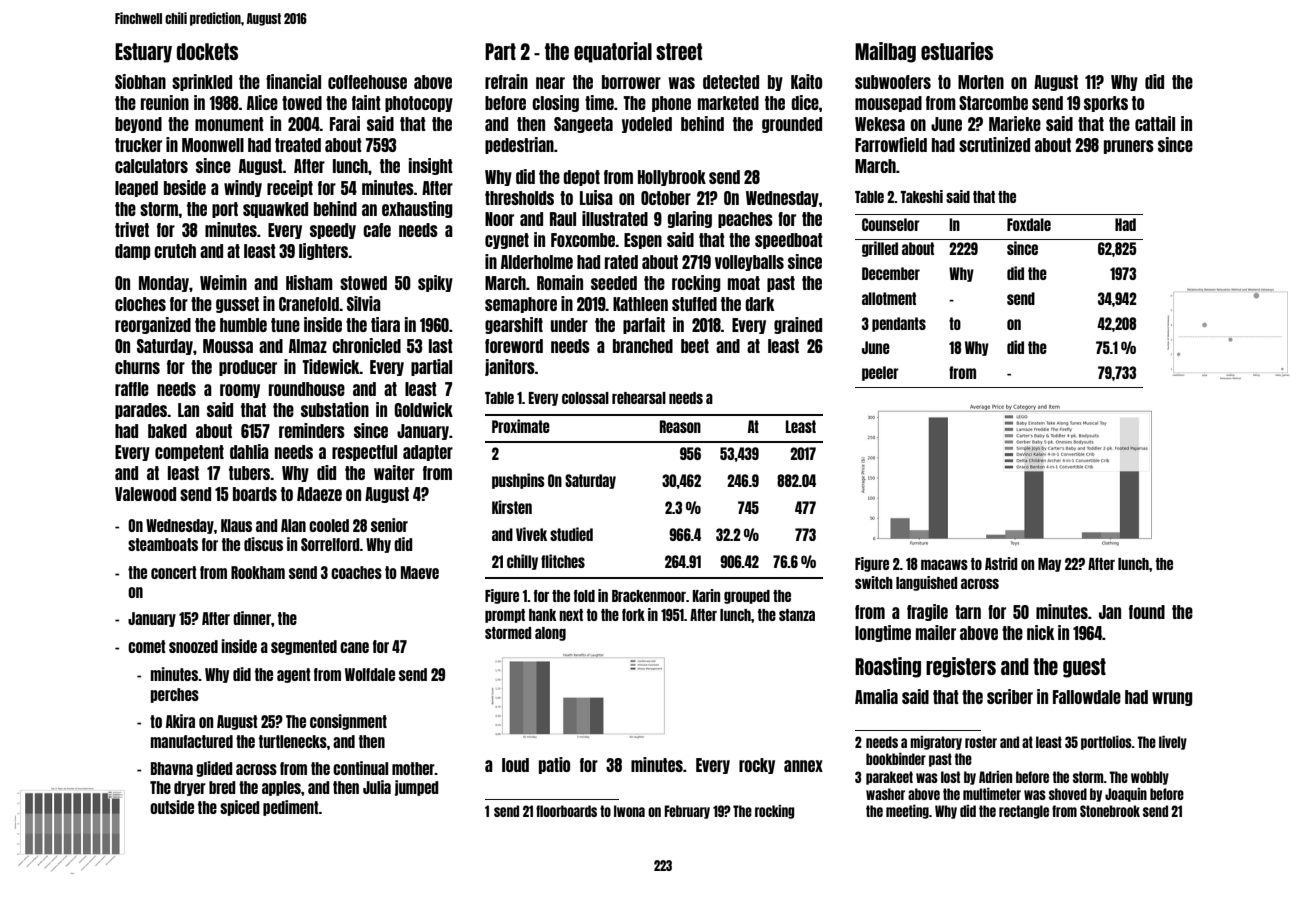 The width and height of the document is (1308, 924). Describe the element at coordinates (1129, 147) in the document. I see `pruners` at that location.
